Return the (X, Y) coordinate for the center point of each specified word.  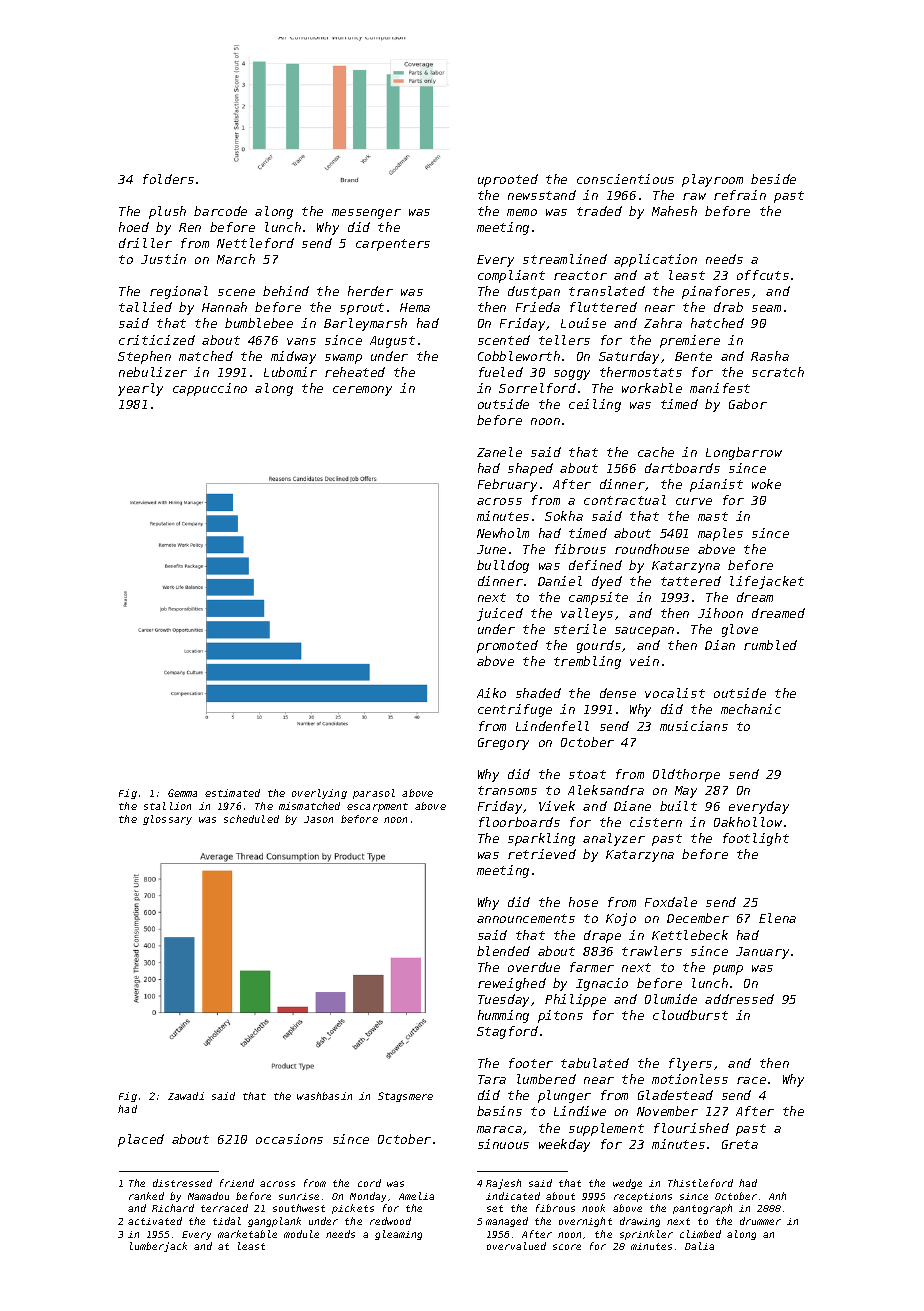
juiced (500, 614)
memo (522, 212)
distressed (182, 1183)
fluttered (603, 307)
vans (301, 341)
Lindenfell (552, 726)
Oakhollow (748, 822)
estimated (232, 793)
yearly (140, 389)
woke (766, 484)
